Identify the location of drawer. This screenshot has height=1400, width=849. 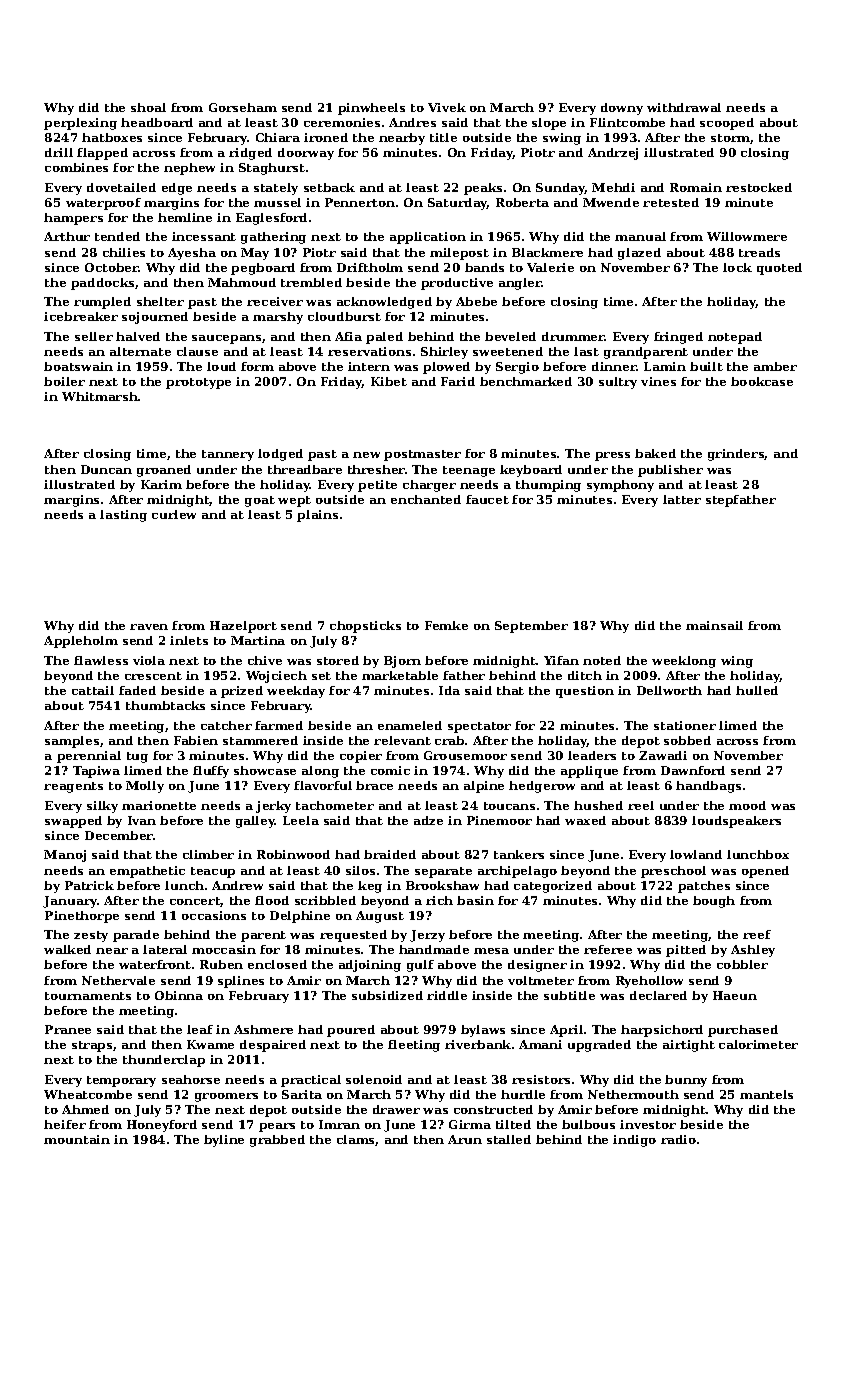
(396, 1109).
